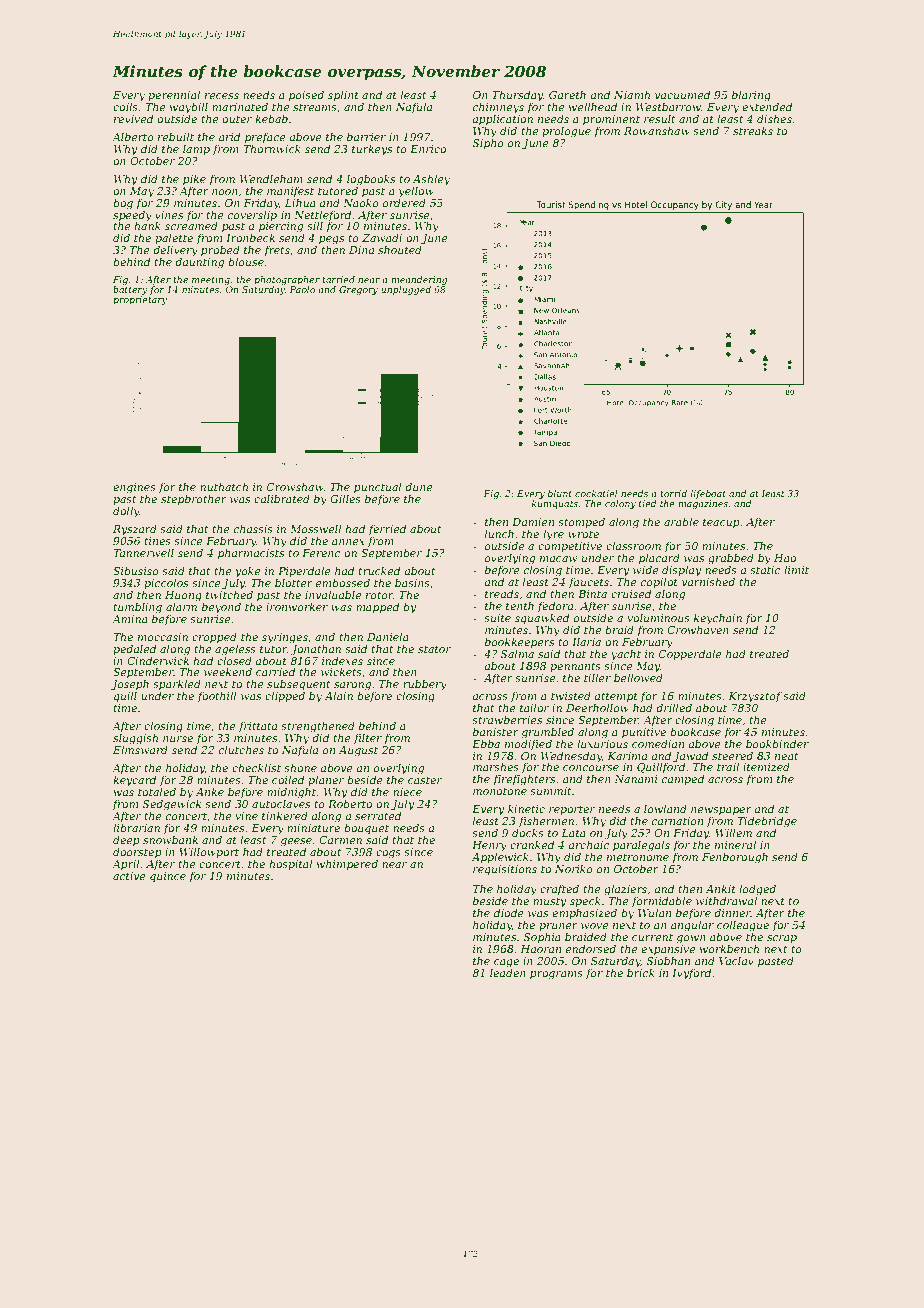  Describe the element at coordinates (406, 290) in the image. I see `unplugged` at that location.
